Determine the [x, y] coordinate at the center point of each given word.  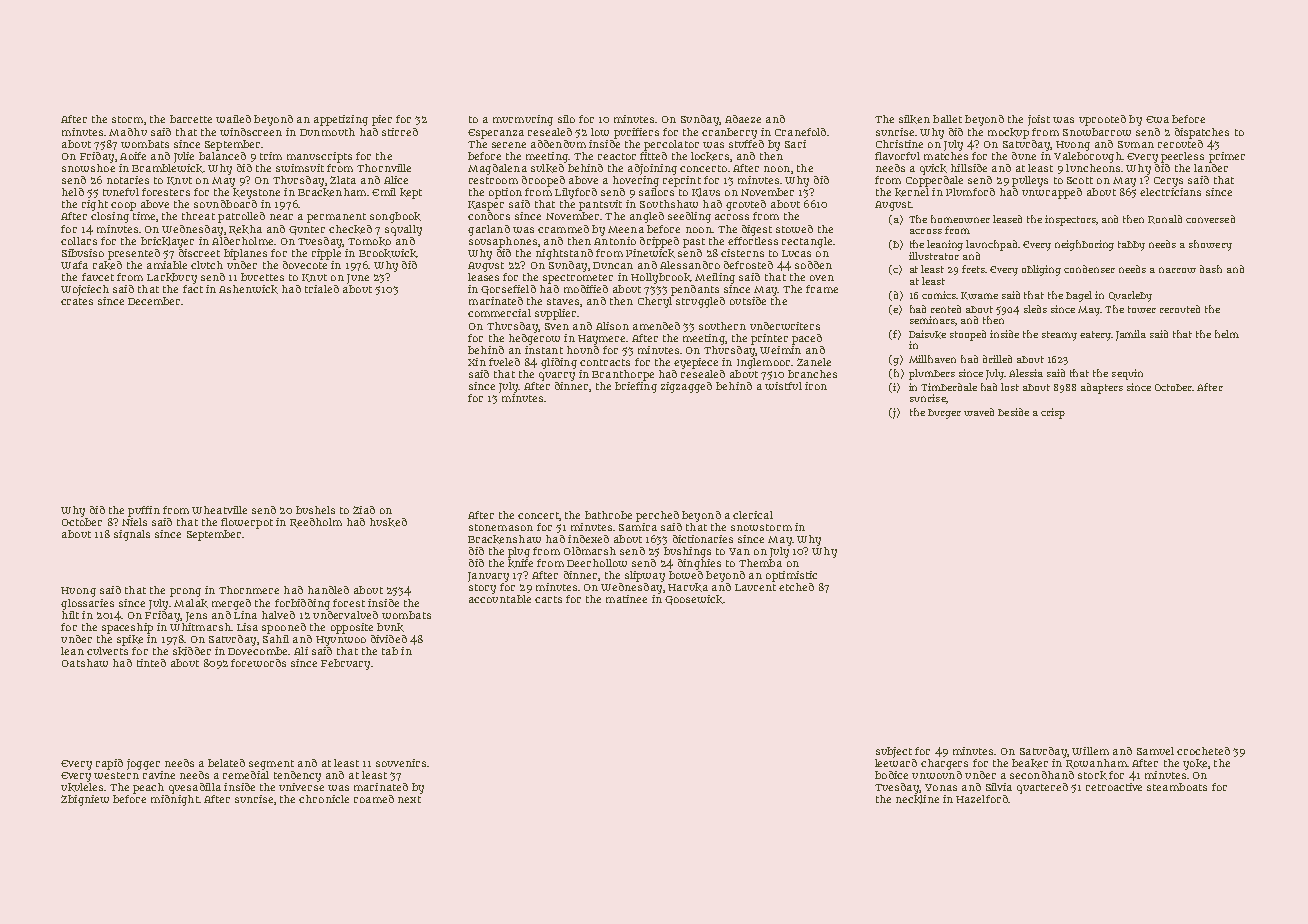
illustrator [934, 256]
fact [193, 289]
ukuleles [82, 787]
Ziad [364, 510]
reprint [682, 181]
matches [946, 156]
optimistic [791, 576]
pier [382, 120]
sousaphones [503, 242]
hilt [70, 615]
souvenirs [401, 763]
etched [796, 587]
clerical [753, 515]
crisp [1053, 413]
